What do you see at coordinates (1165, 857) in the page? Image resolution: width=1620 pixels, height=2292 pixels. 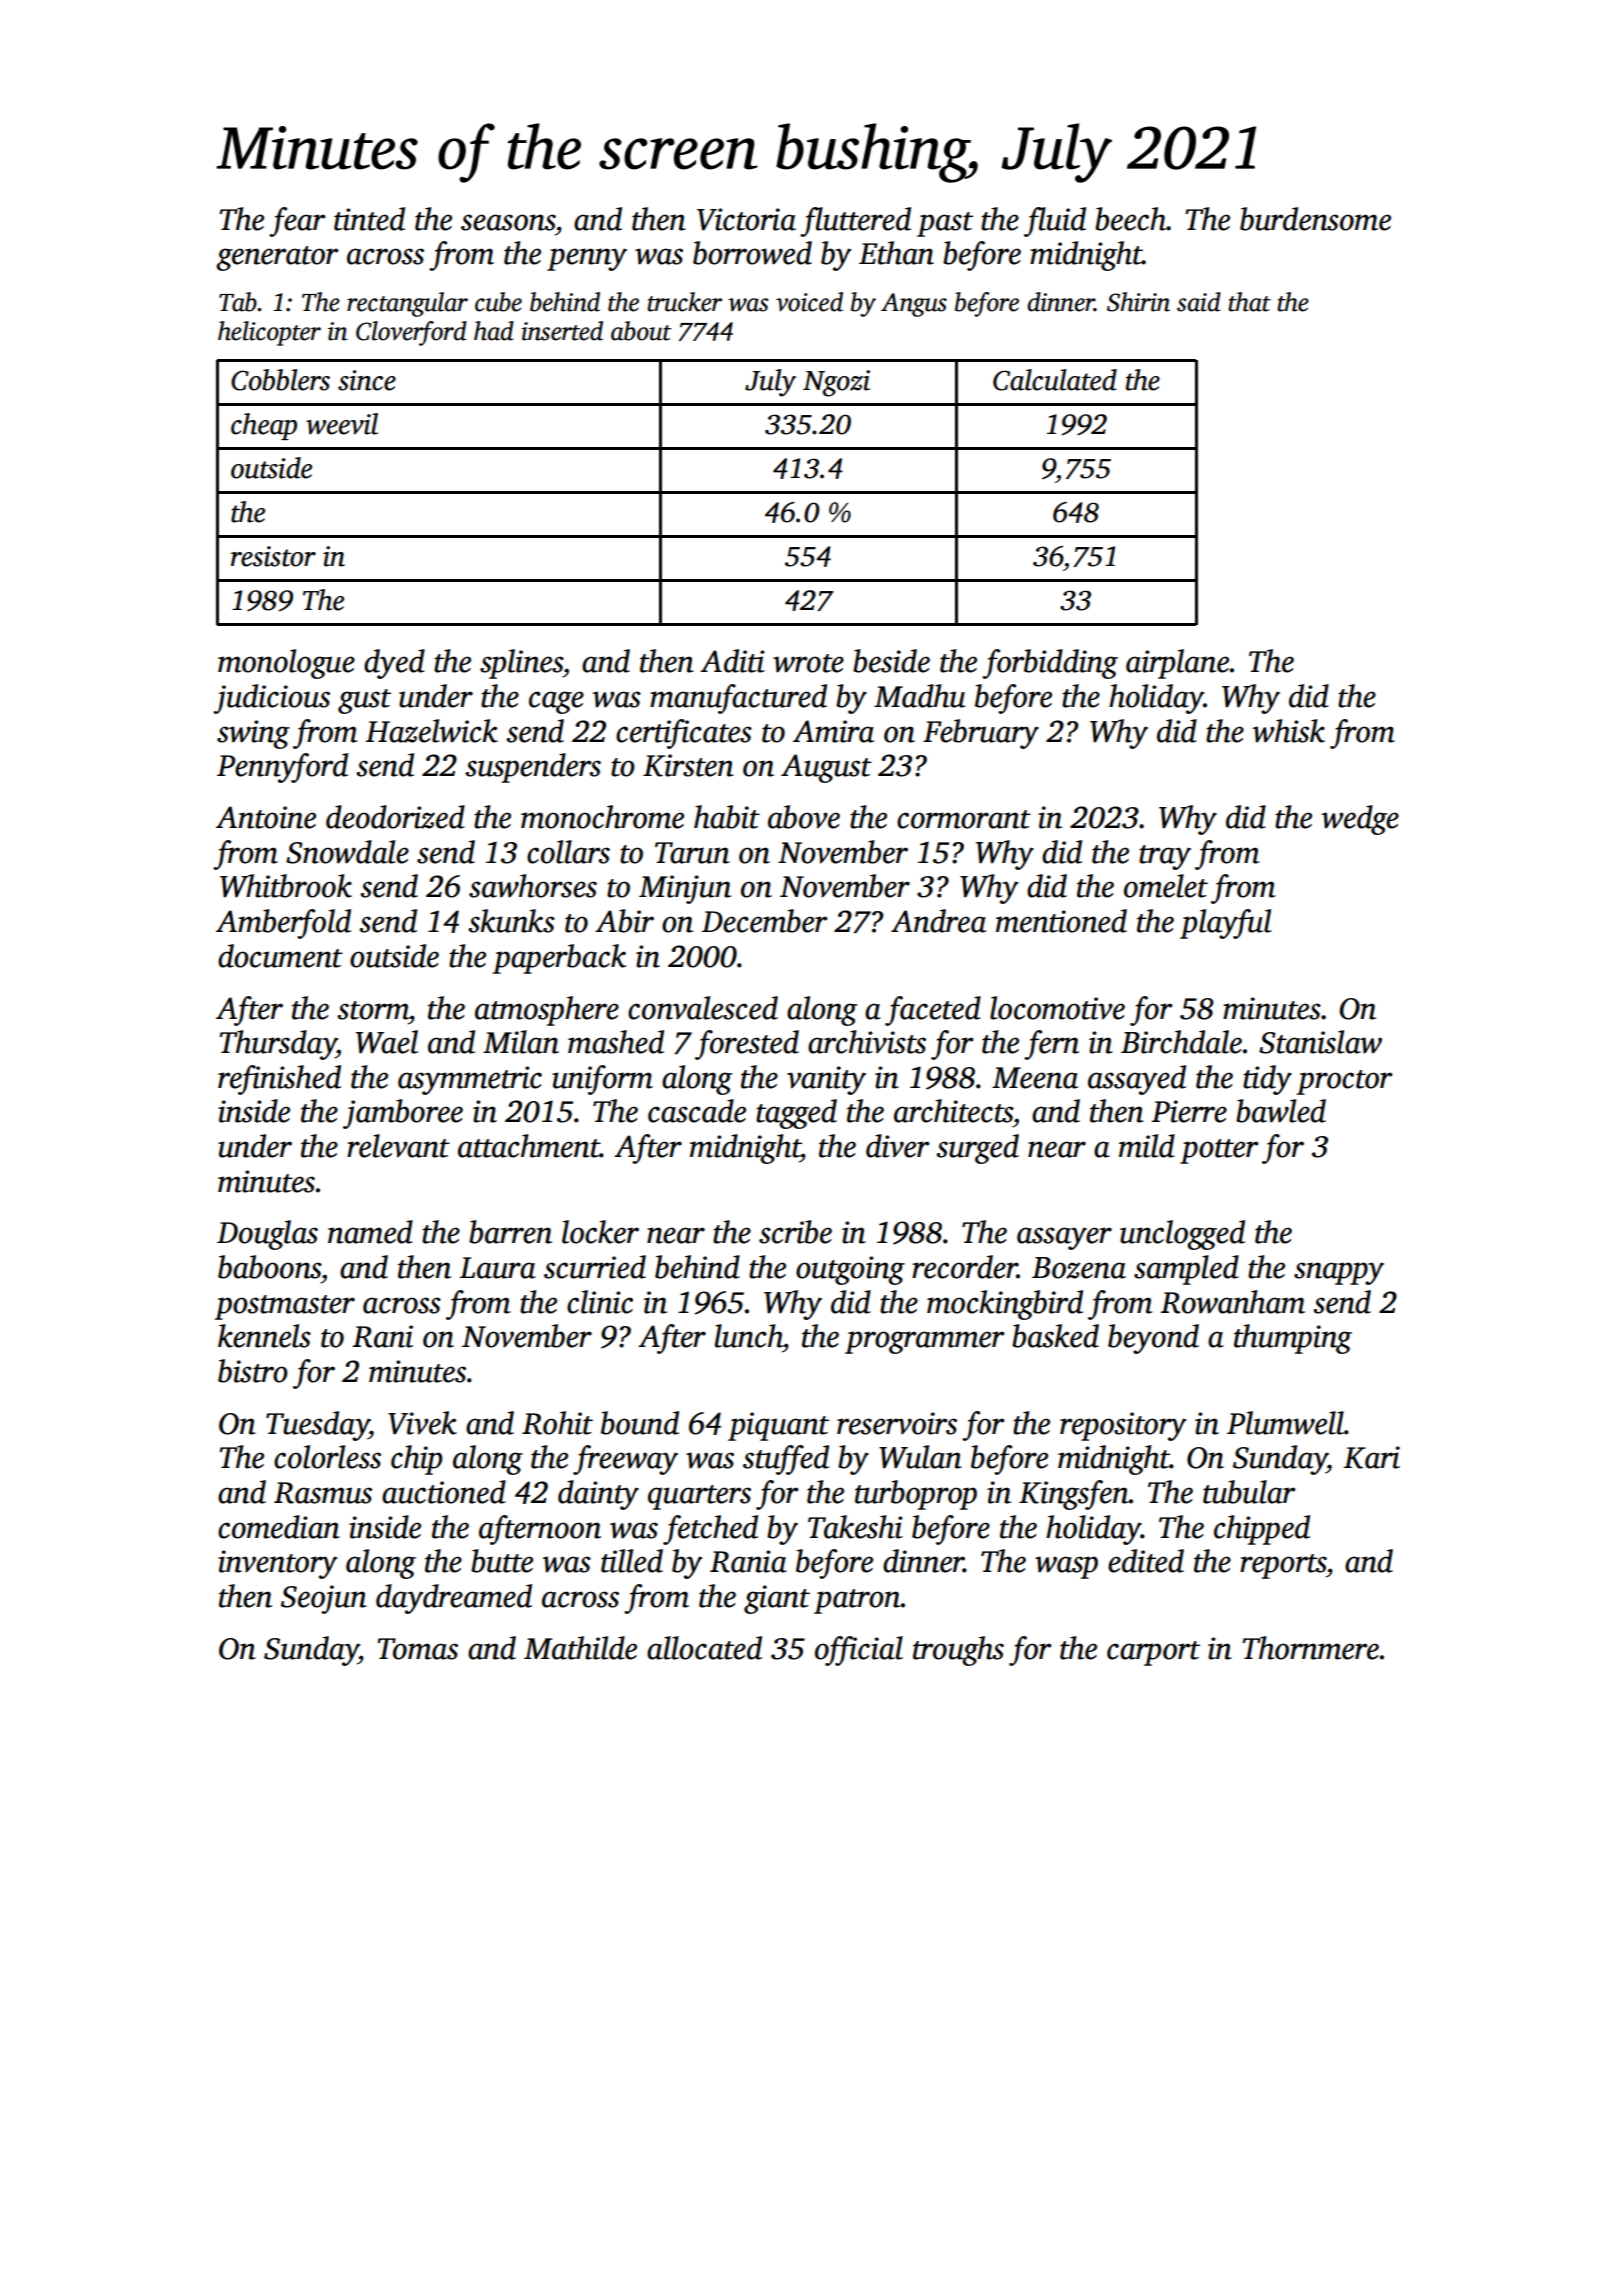 I see `tray` at bounding box center [1165, 857].
